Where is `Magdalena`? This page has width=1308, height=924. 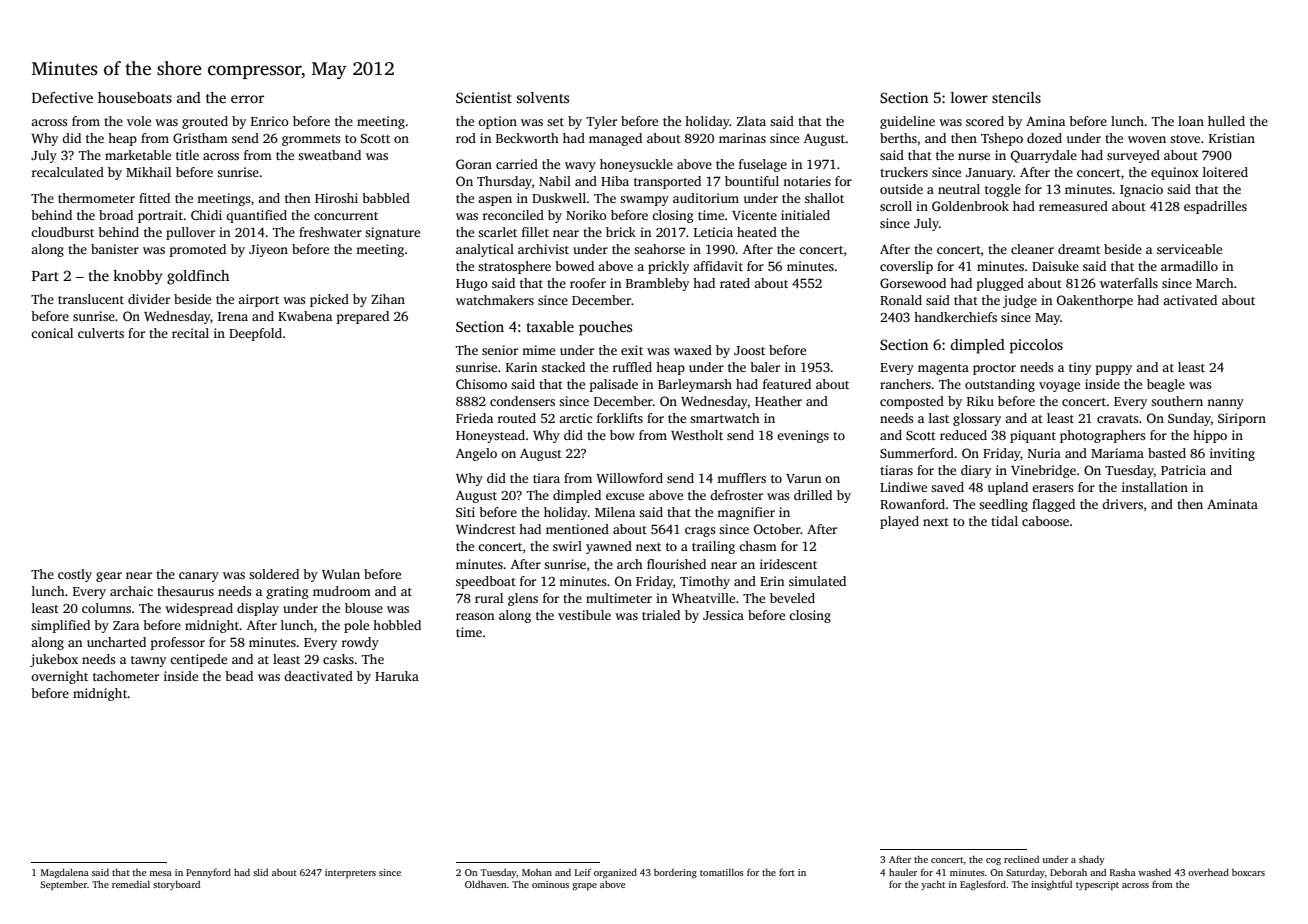 Magdalena is located at coordinates (65, 873).
